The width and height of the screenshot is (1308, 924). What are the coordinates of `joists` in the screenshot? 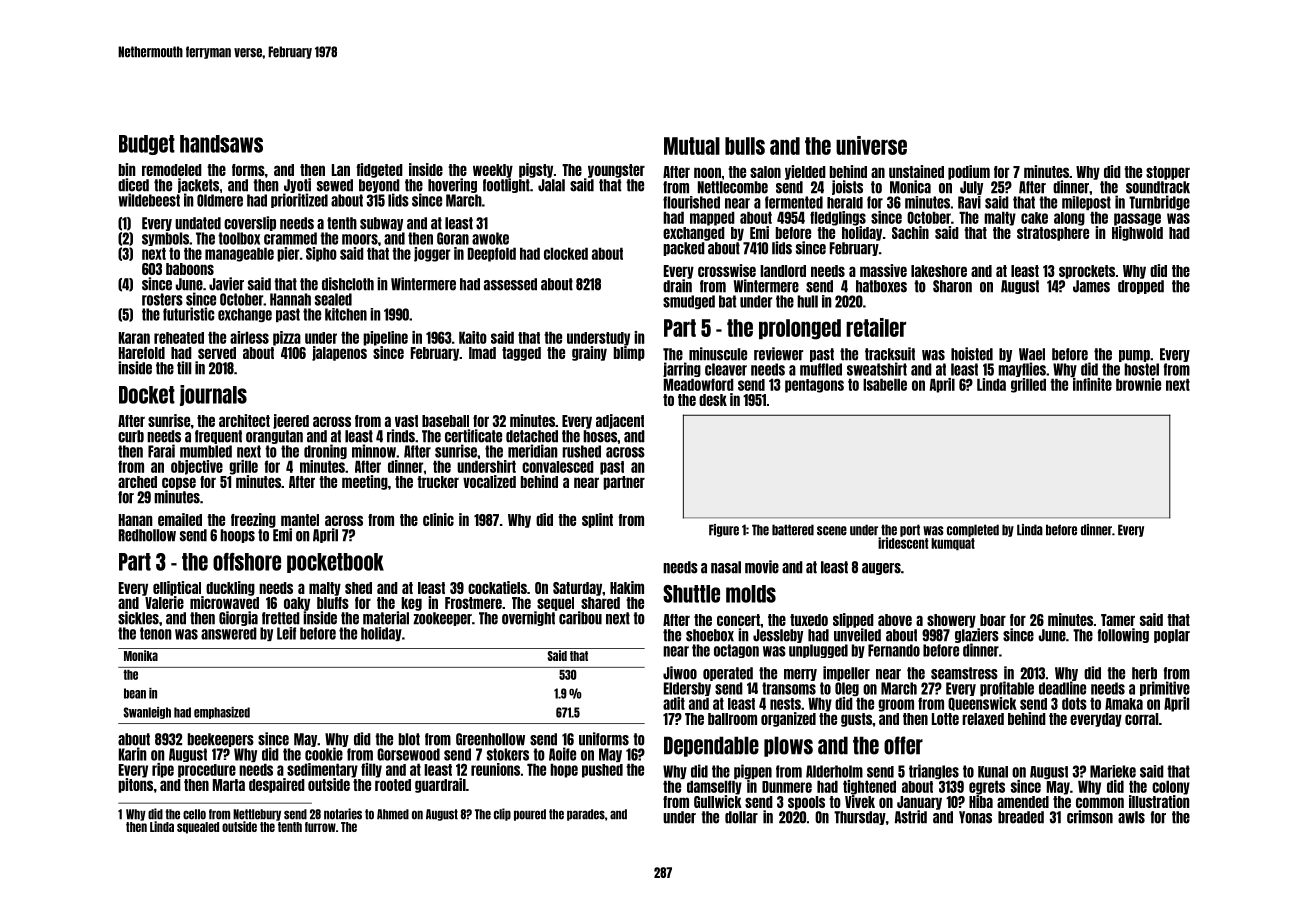 It's located at (847, 187).
